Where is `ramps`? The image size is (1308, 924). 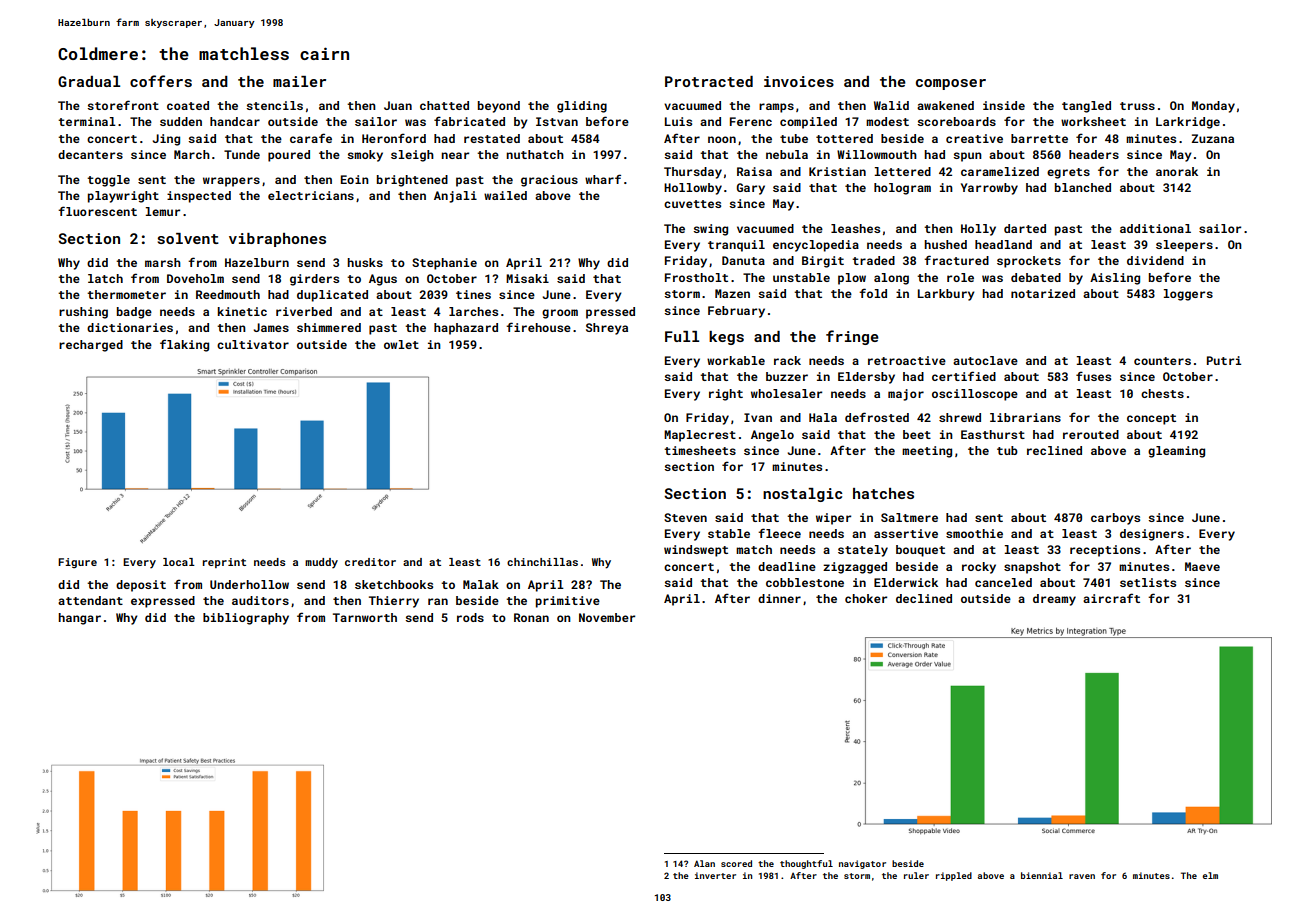 ramps is located at coordinates (776, 108).
